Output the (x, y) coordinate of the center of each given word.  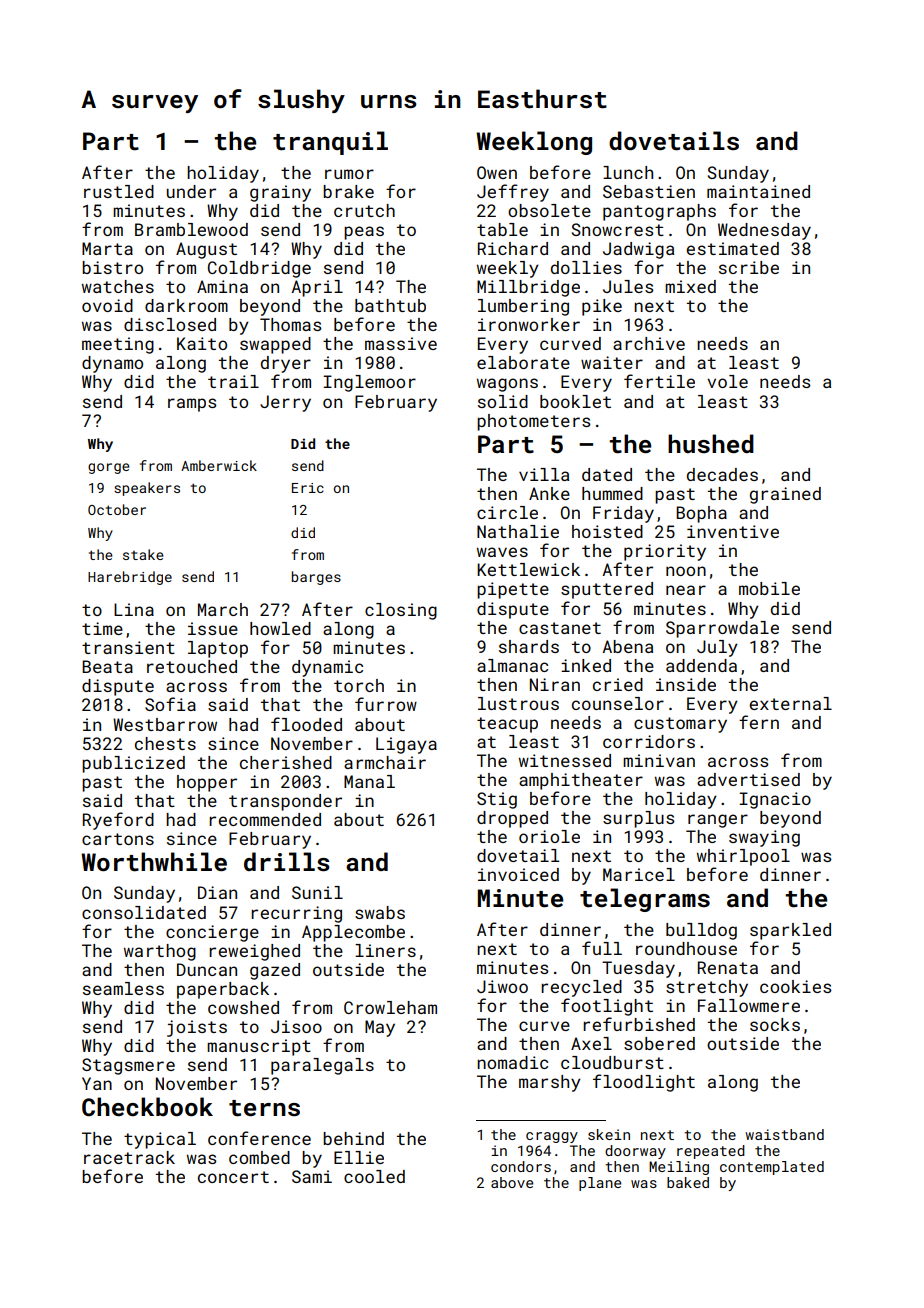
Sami (312, 1176)
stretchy (707, 988)
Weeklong (534, 143)
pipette (513, 590)
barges (316, 578)
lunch (628, 172)
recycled (581, 988)
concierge (212, 933)
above (512, 1182)
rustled (119, 191)
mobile (769, 588)
